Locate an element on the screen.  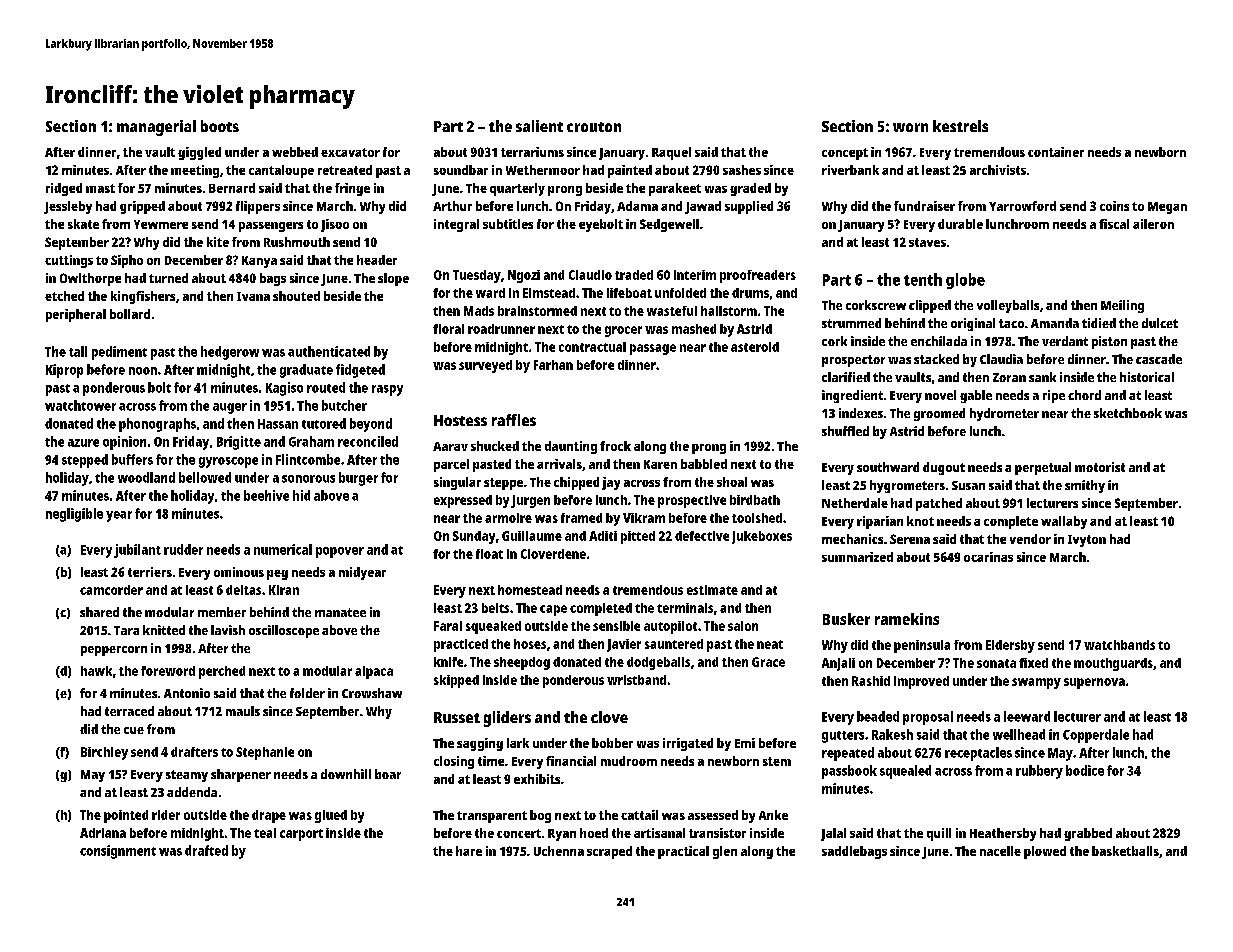
kestrels is located at coordinates (960, 126).
